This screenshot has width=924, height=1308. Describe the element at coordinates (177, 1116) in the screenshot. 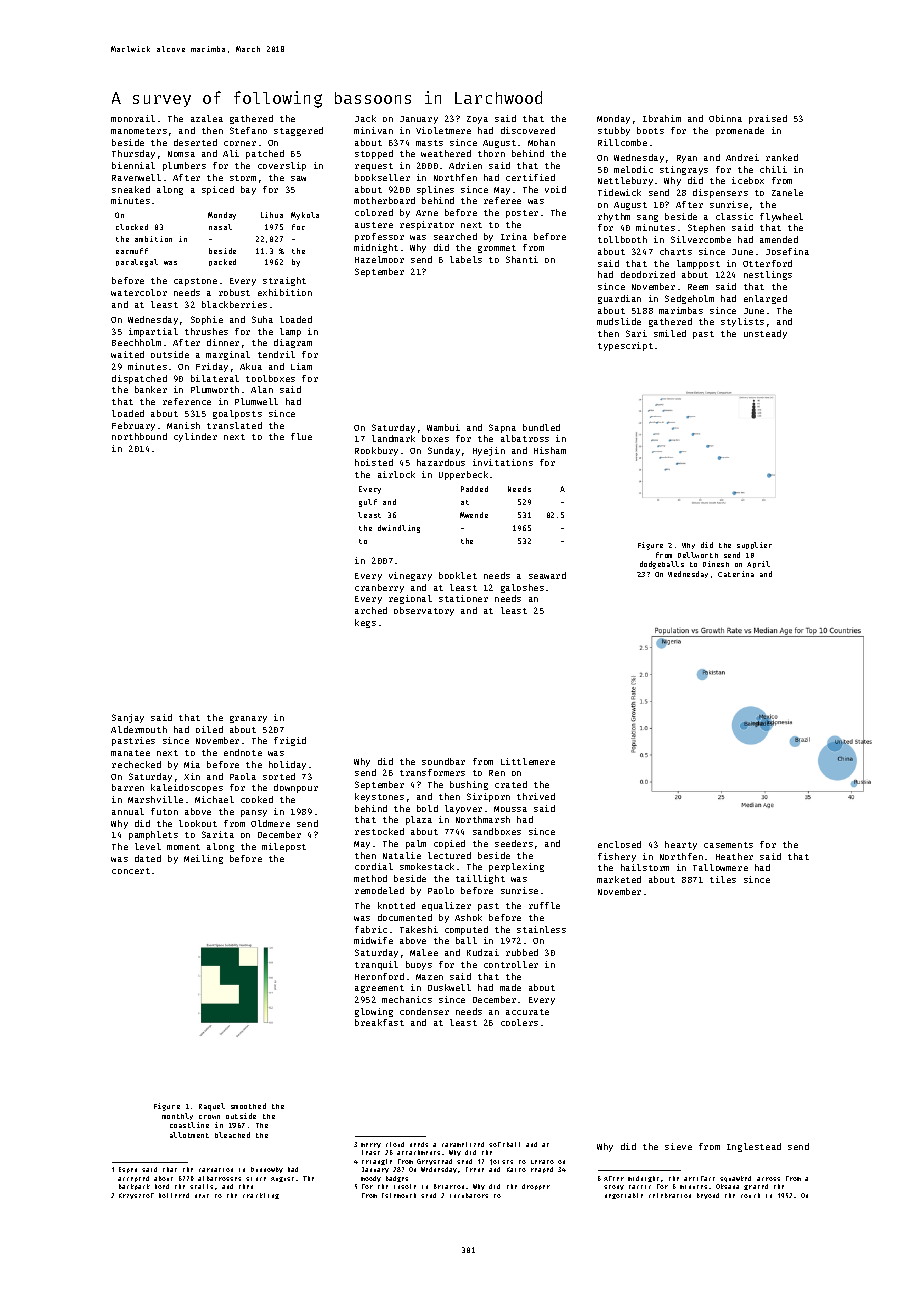

I see `monthly` at that location.
